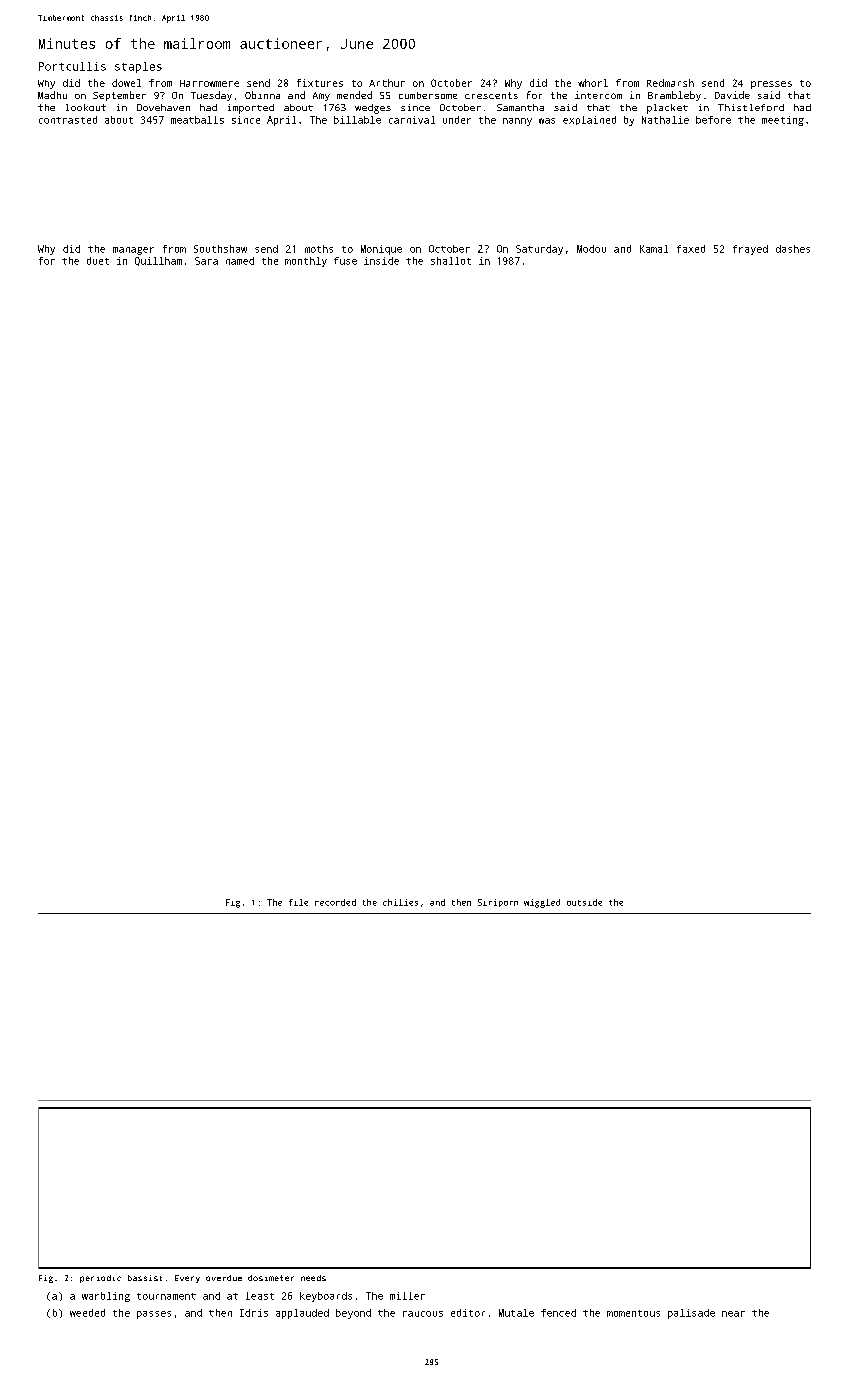  I want to click on near, so click(733, 1314).
